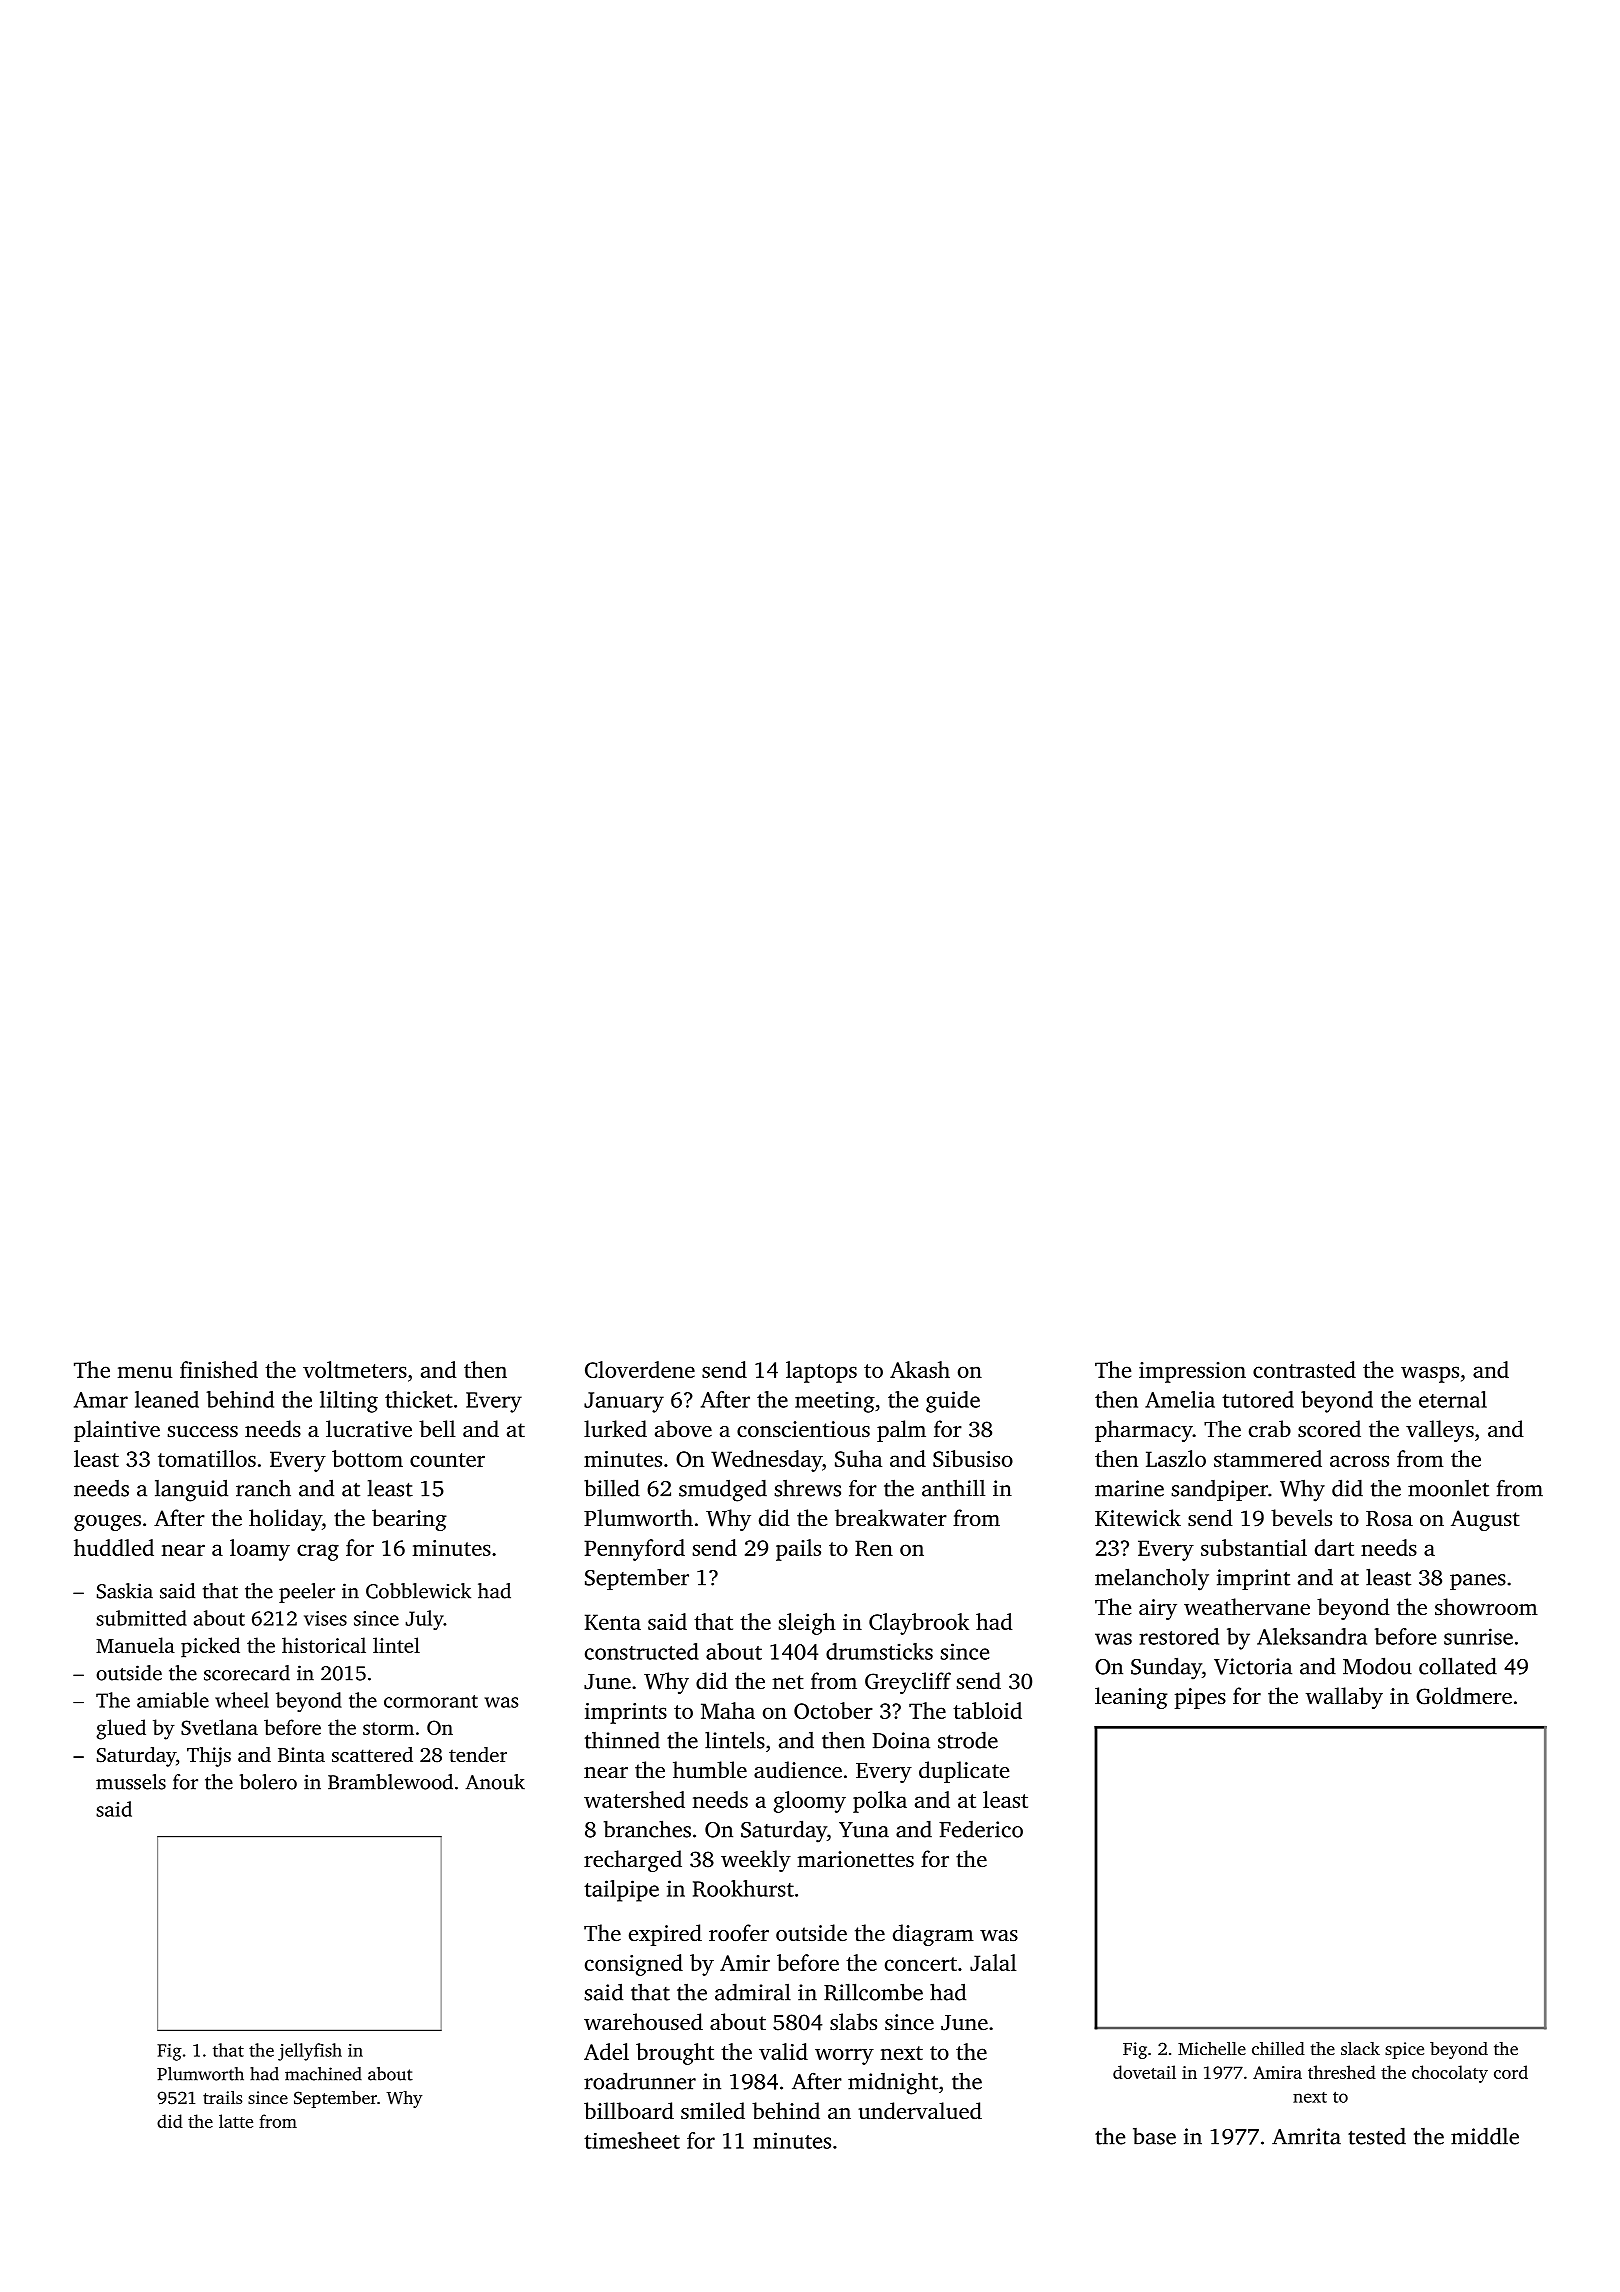 This image has width=1620, height=2292. I want to click on pipes, so click(1200, 1698).
